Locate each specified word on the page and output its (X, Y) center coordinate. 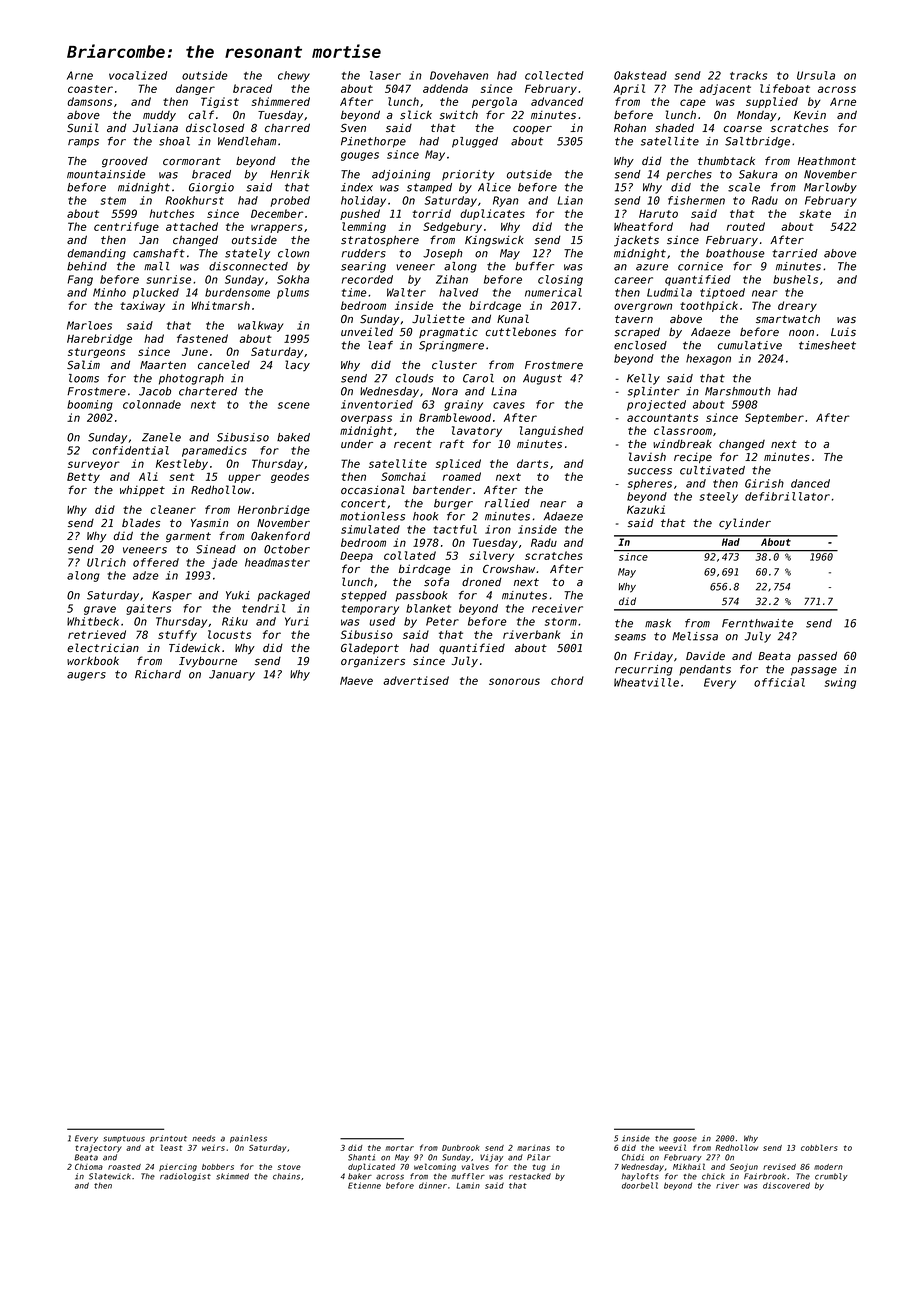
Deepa (356, 556)
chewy (294, 76)
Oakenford (280, 536)
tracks (748, 75)
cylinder (745, 524)
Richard (158, 674)
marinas (533, 1148)
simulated (370, 529)
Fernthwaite (757, 623)
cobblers (819, 1147)
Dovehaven (459, 75)
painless (248, 1139)
